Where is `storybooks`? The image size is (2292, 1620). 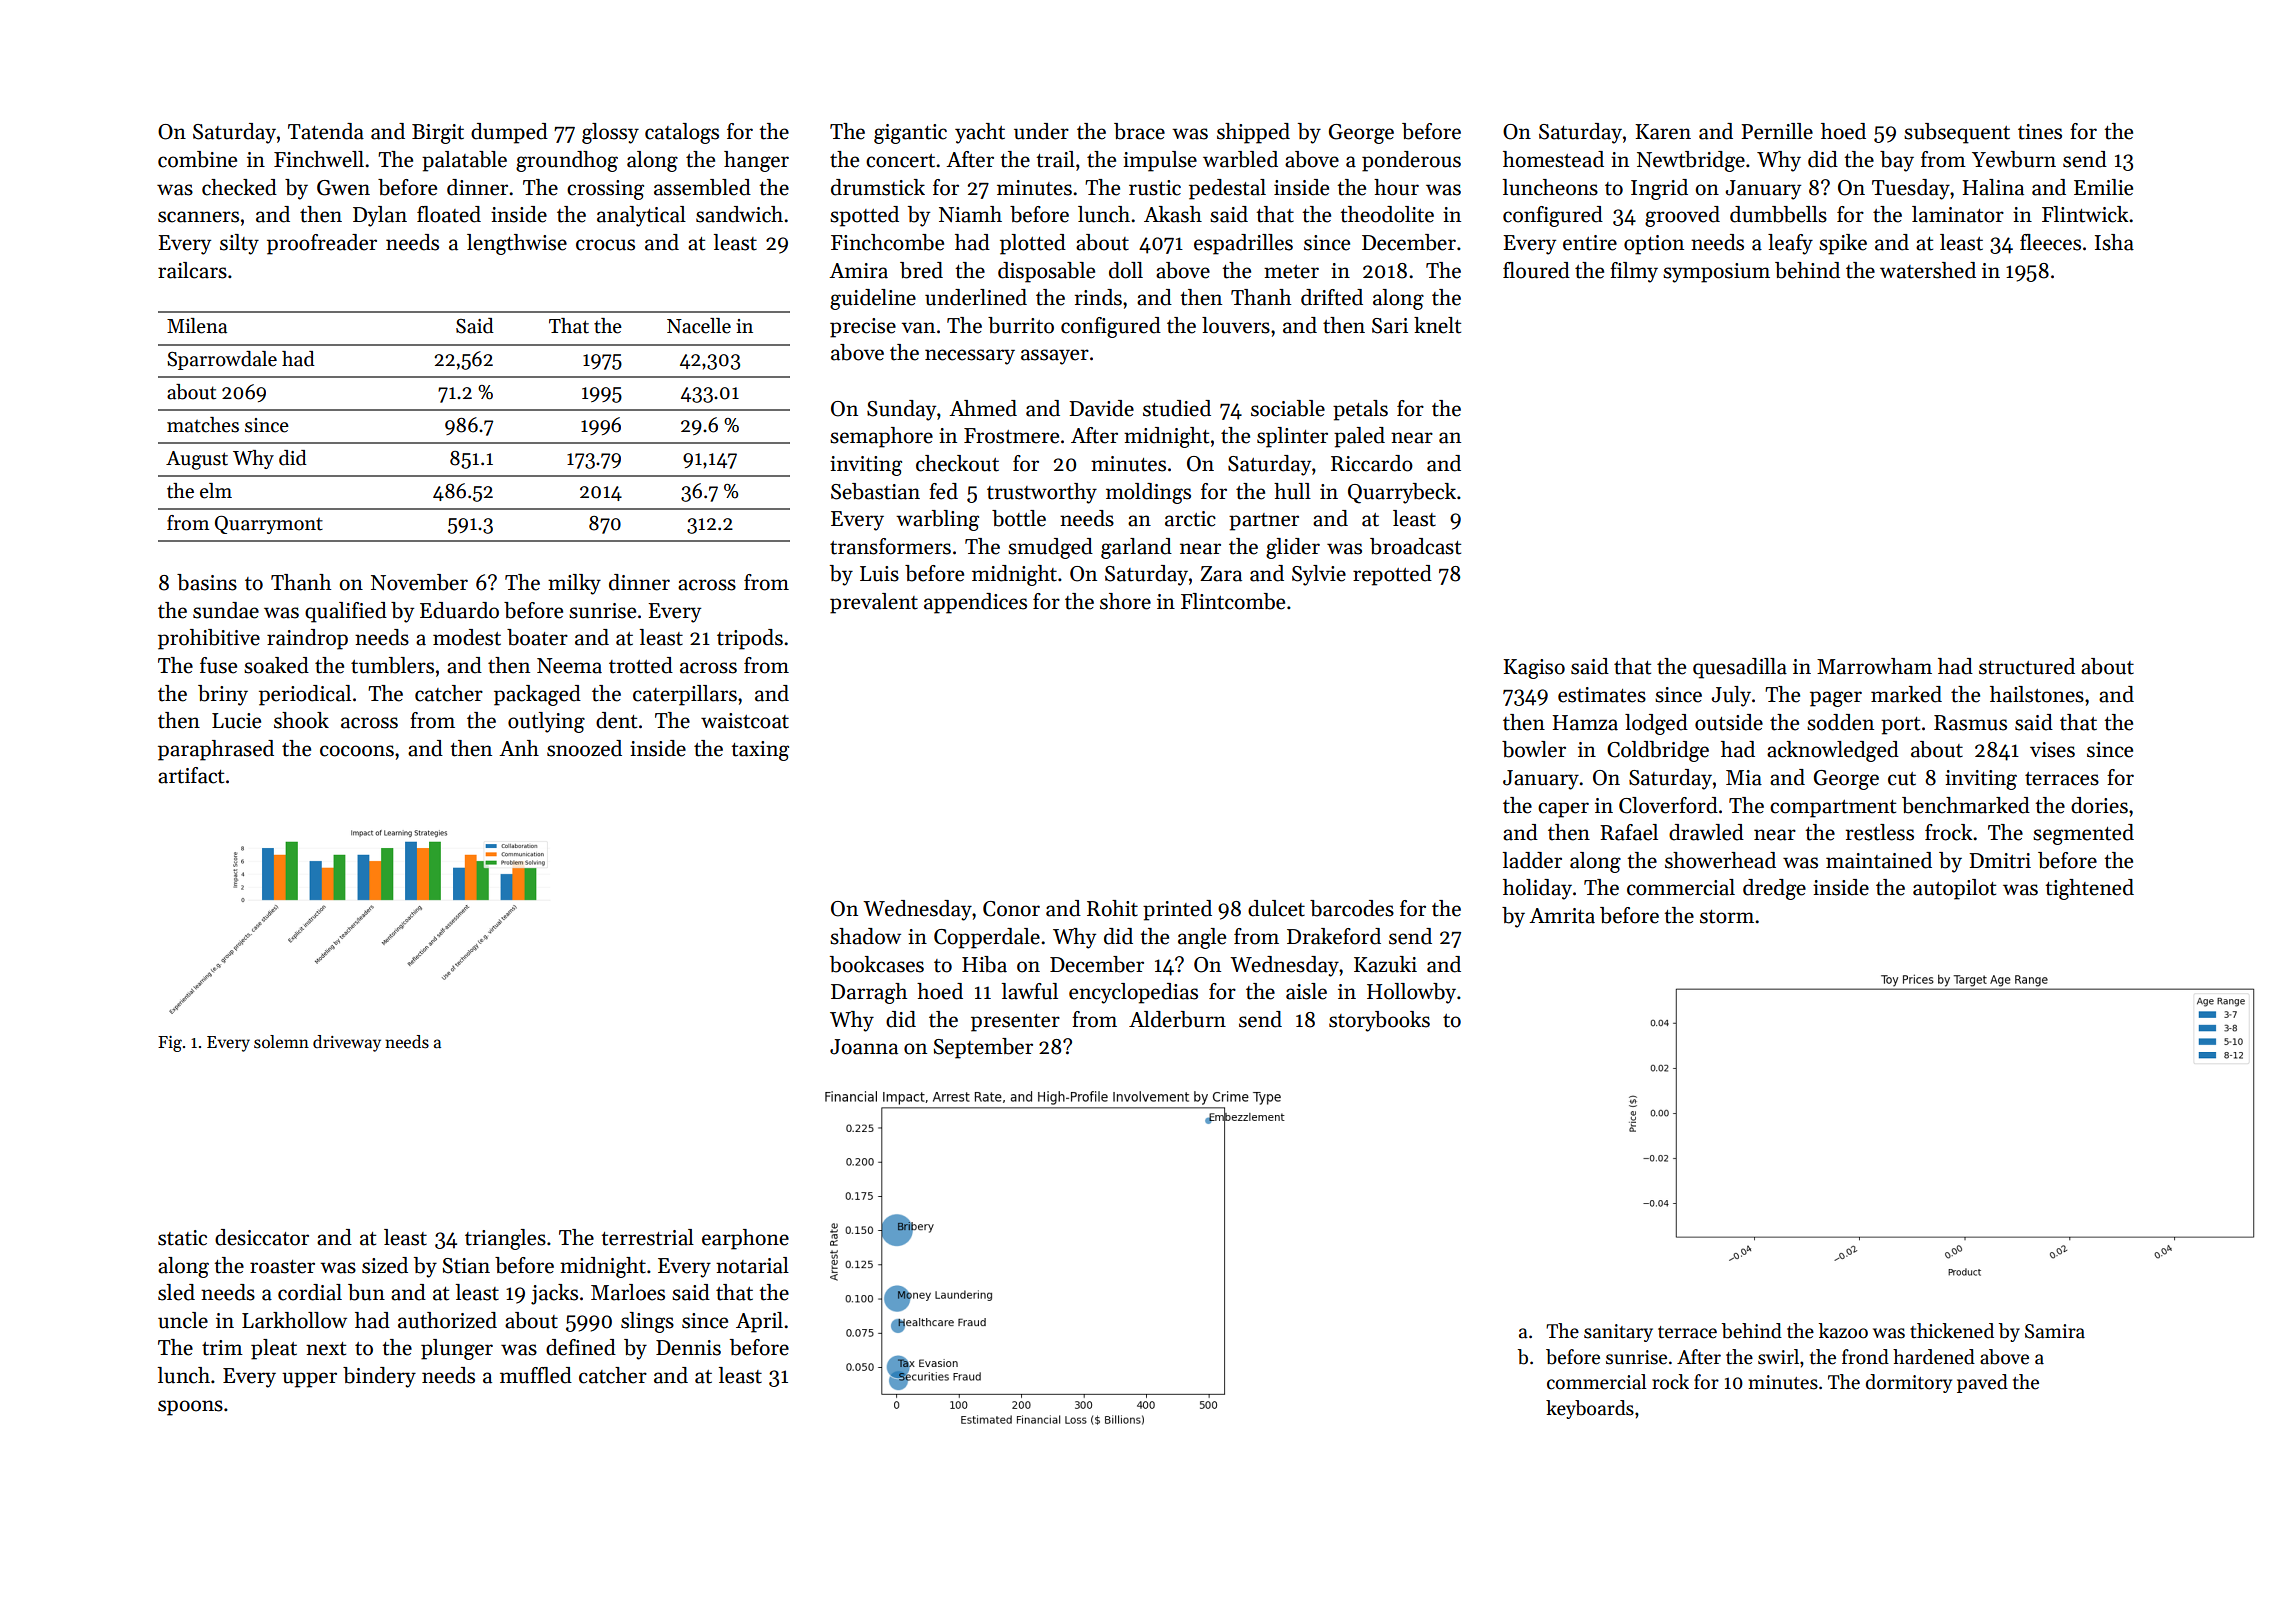 storybooks is located at coordinates (1379, 1021).
